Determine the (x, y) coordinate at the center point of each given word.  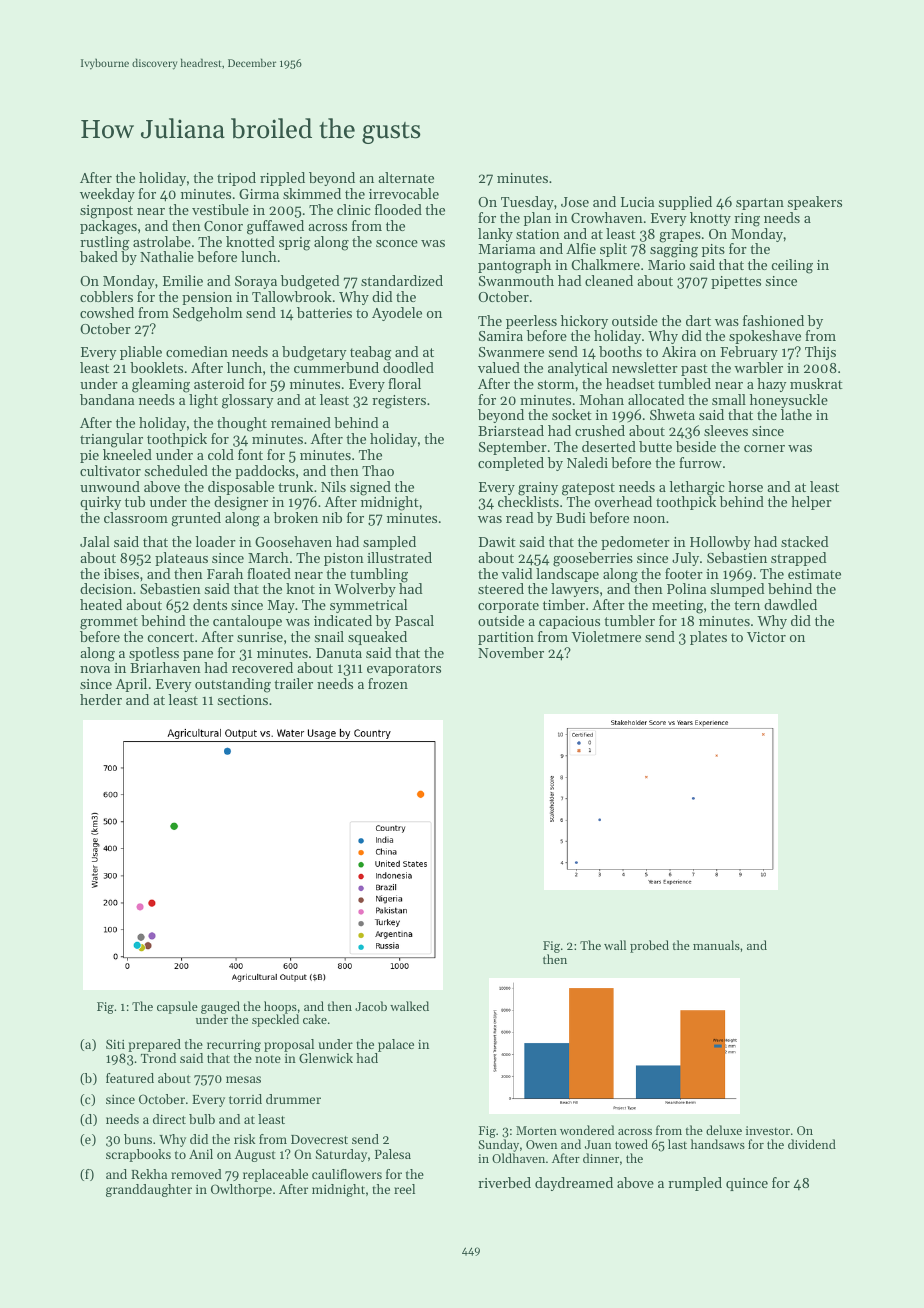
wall (615, 945)
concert (171, 637)
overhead (623, 501)
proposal (289, 1045)
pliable (141, 353)
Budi (571, 517)
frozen (388, 683)
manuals (716, 945)
